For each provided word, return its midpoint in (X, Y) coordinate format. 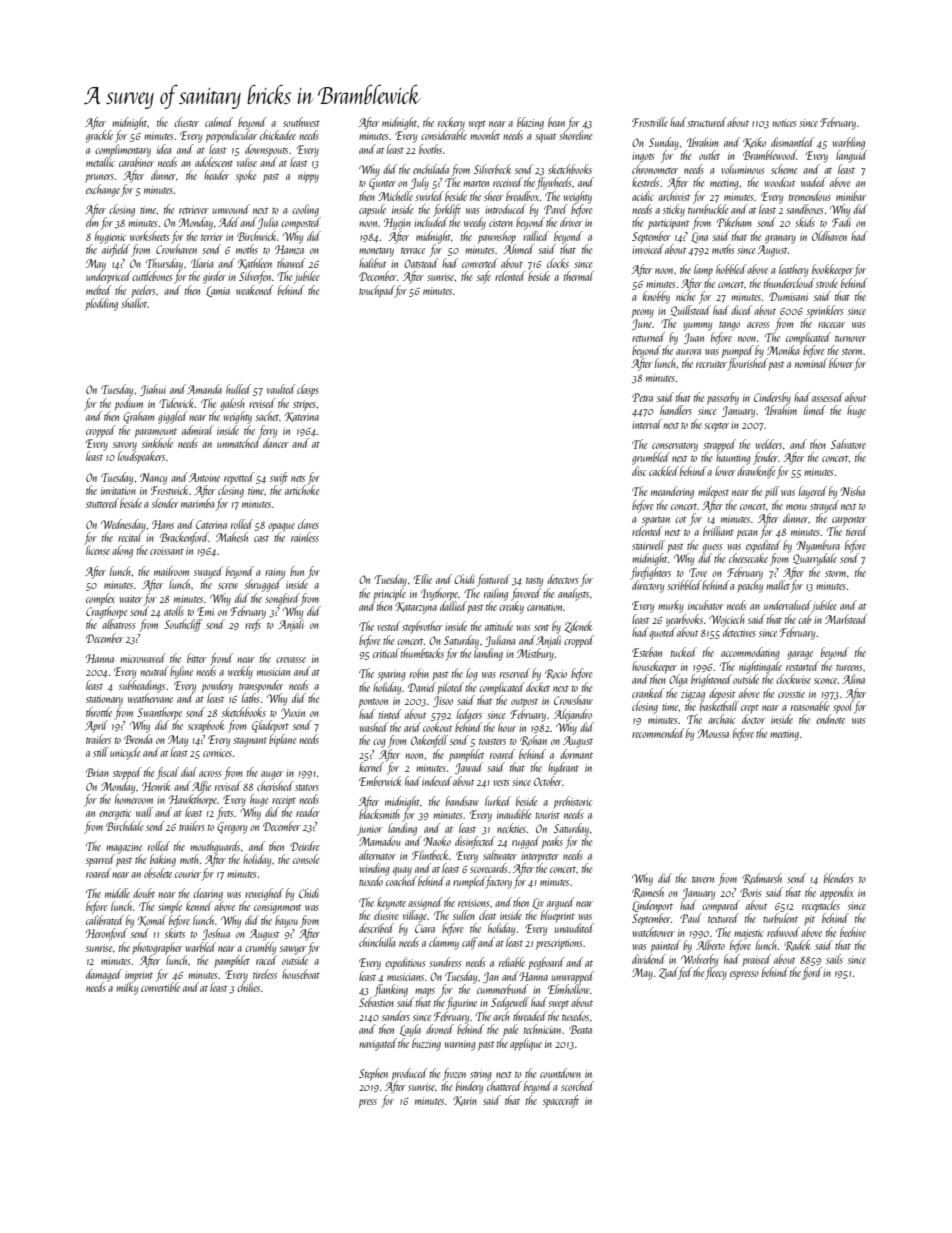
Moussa (713, 733)
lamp (703, 270)
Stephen (373, 1074)
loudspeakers (141, 457)
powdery (217, 686)
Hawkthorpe (193, 800)
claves (308, 524)
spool (843, 707)
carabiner (136, 162)
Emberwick (380, 781)
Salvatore (848, 444)
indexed (437, 781)
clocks (558, 263)
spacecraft (561, 1101)
